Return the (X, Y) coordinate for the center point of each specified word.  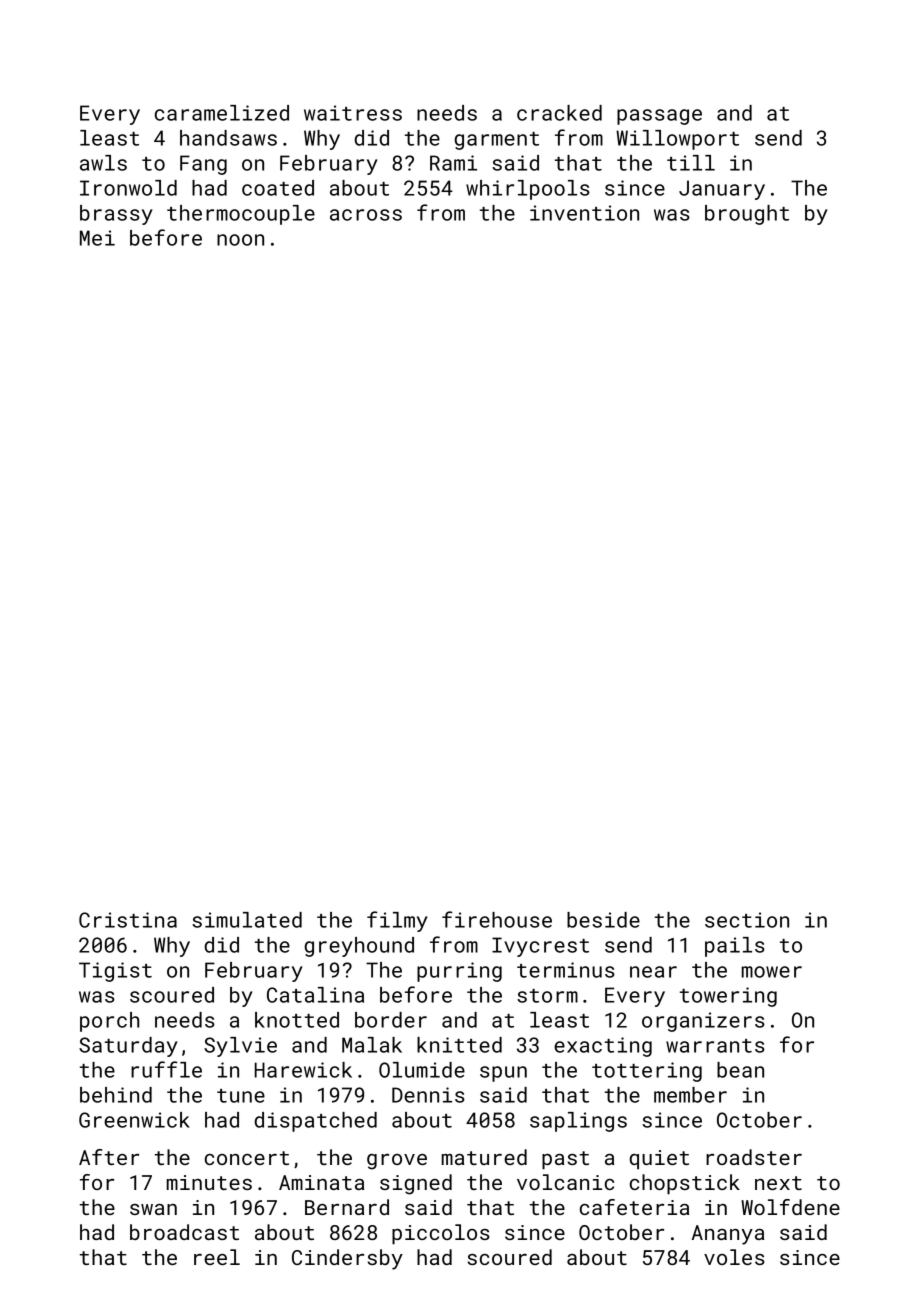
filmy (397, 921)
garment (497, 141)
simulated (247, 920)
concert (247, 1158)
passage (659, 117)
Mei (97, 238)
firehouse (497, 919)
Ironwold (128, 188)
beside (603, 920)
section (747, 920)
